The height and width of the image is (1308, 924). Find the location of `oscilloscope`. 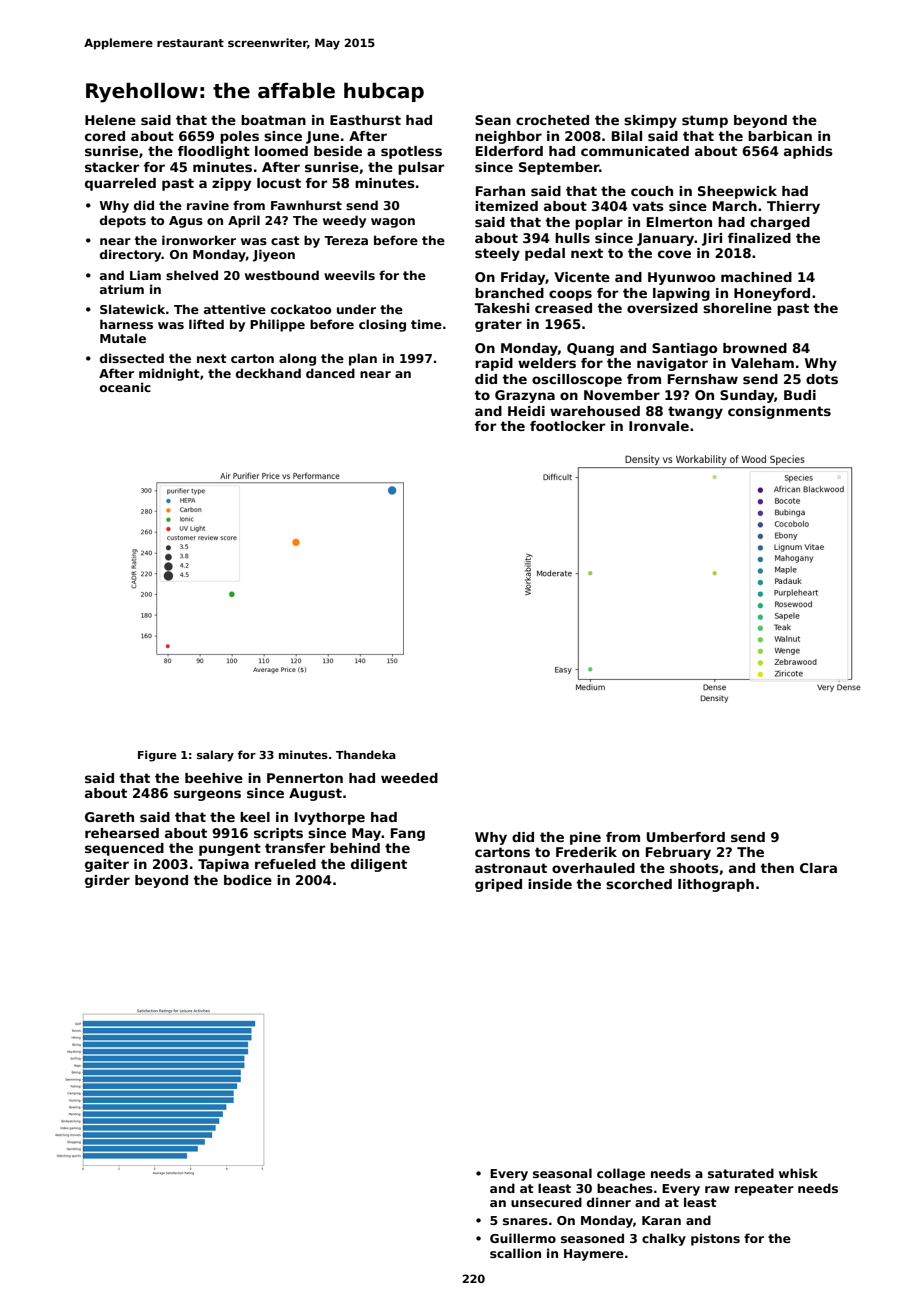

oscilloscope is located at coordinates (577, 380).
